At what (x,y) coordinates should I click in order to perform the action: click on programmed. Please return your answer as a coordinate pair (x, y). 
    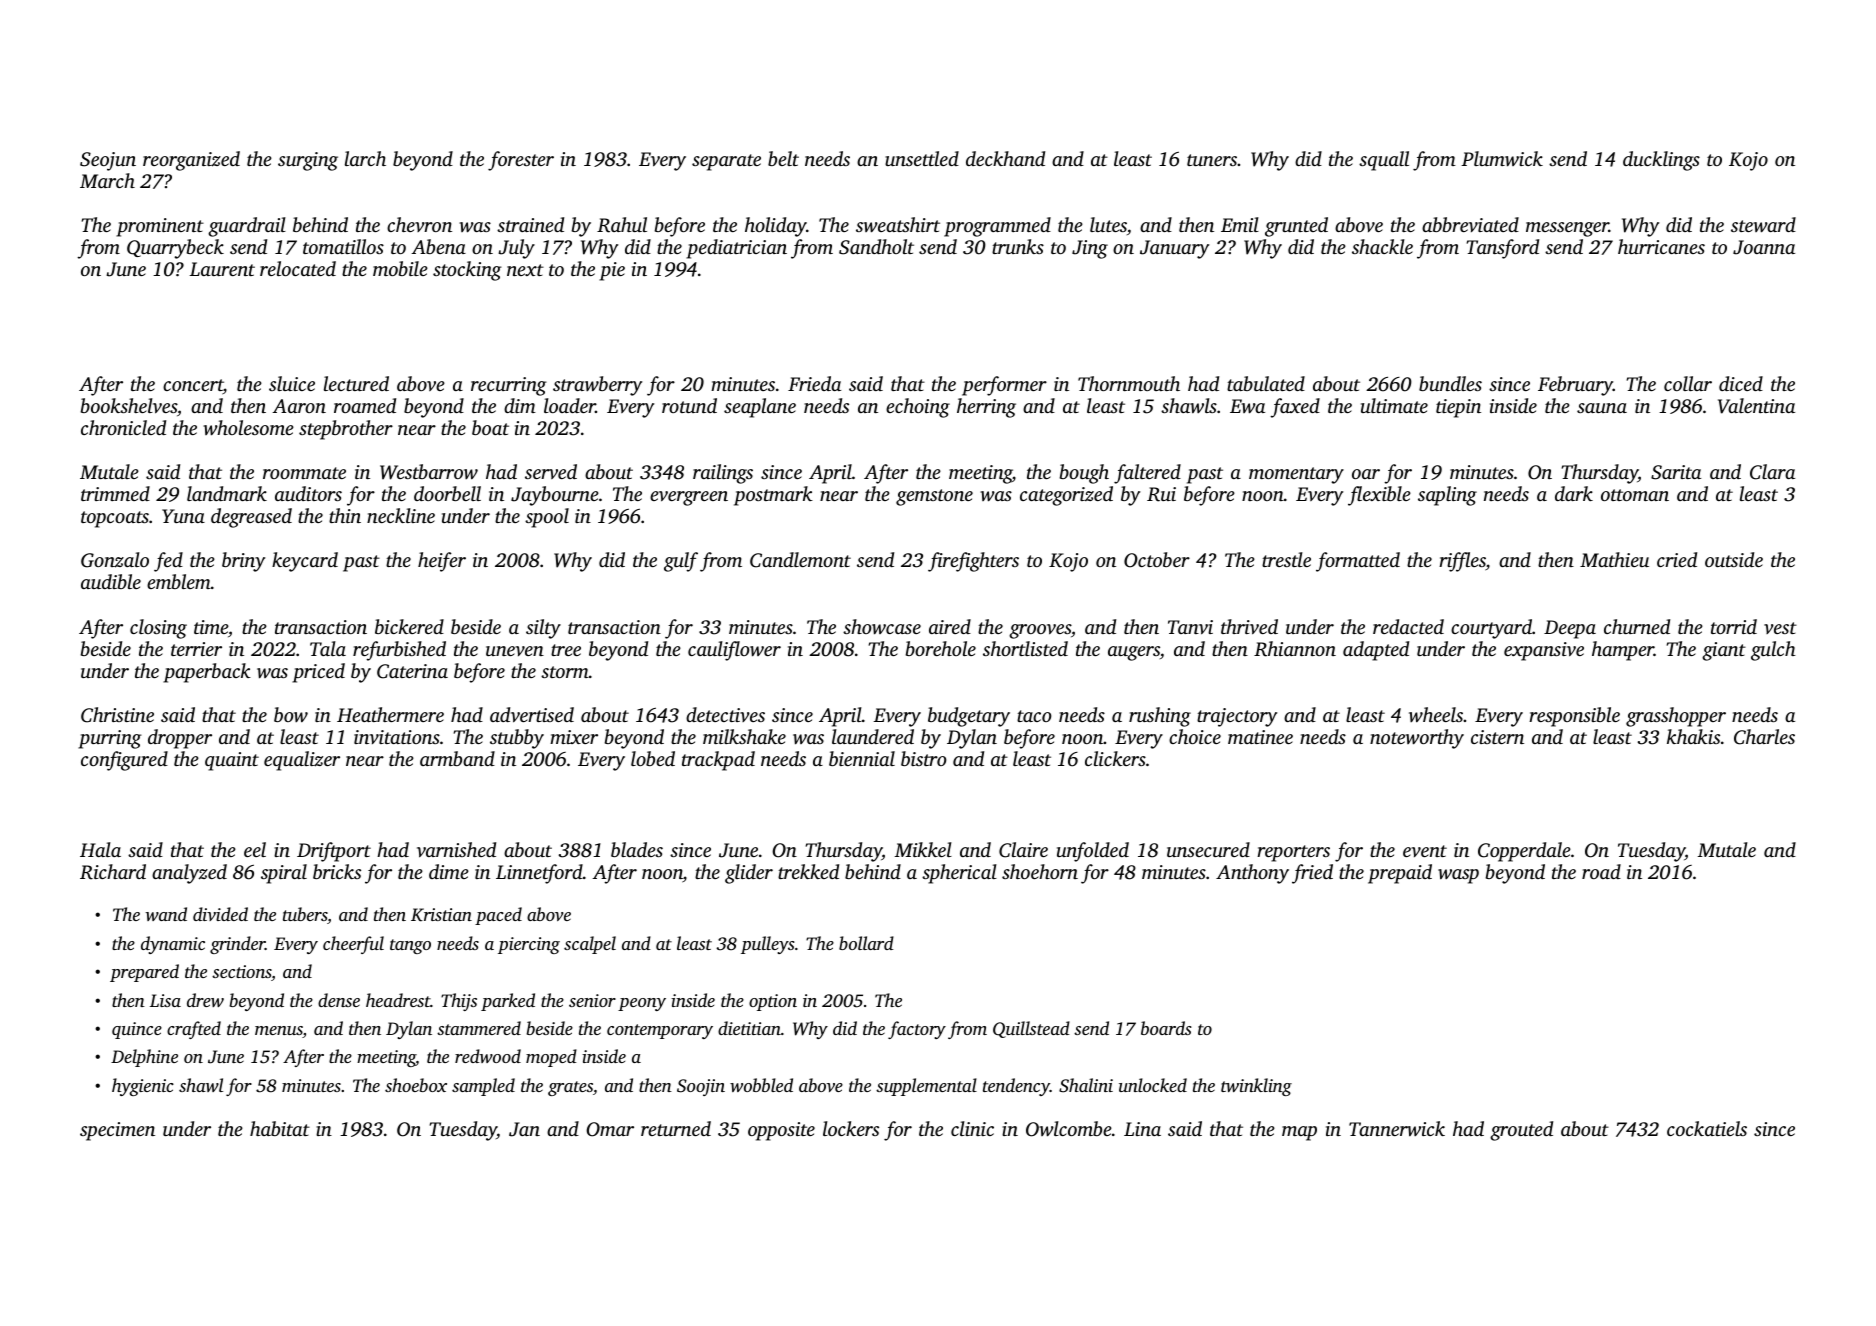
    Looking at the image, I should click on (997, 227).
